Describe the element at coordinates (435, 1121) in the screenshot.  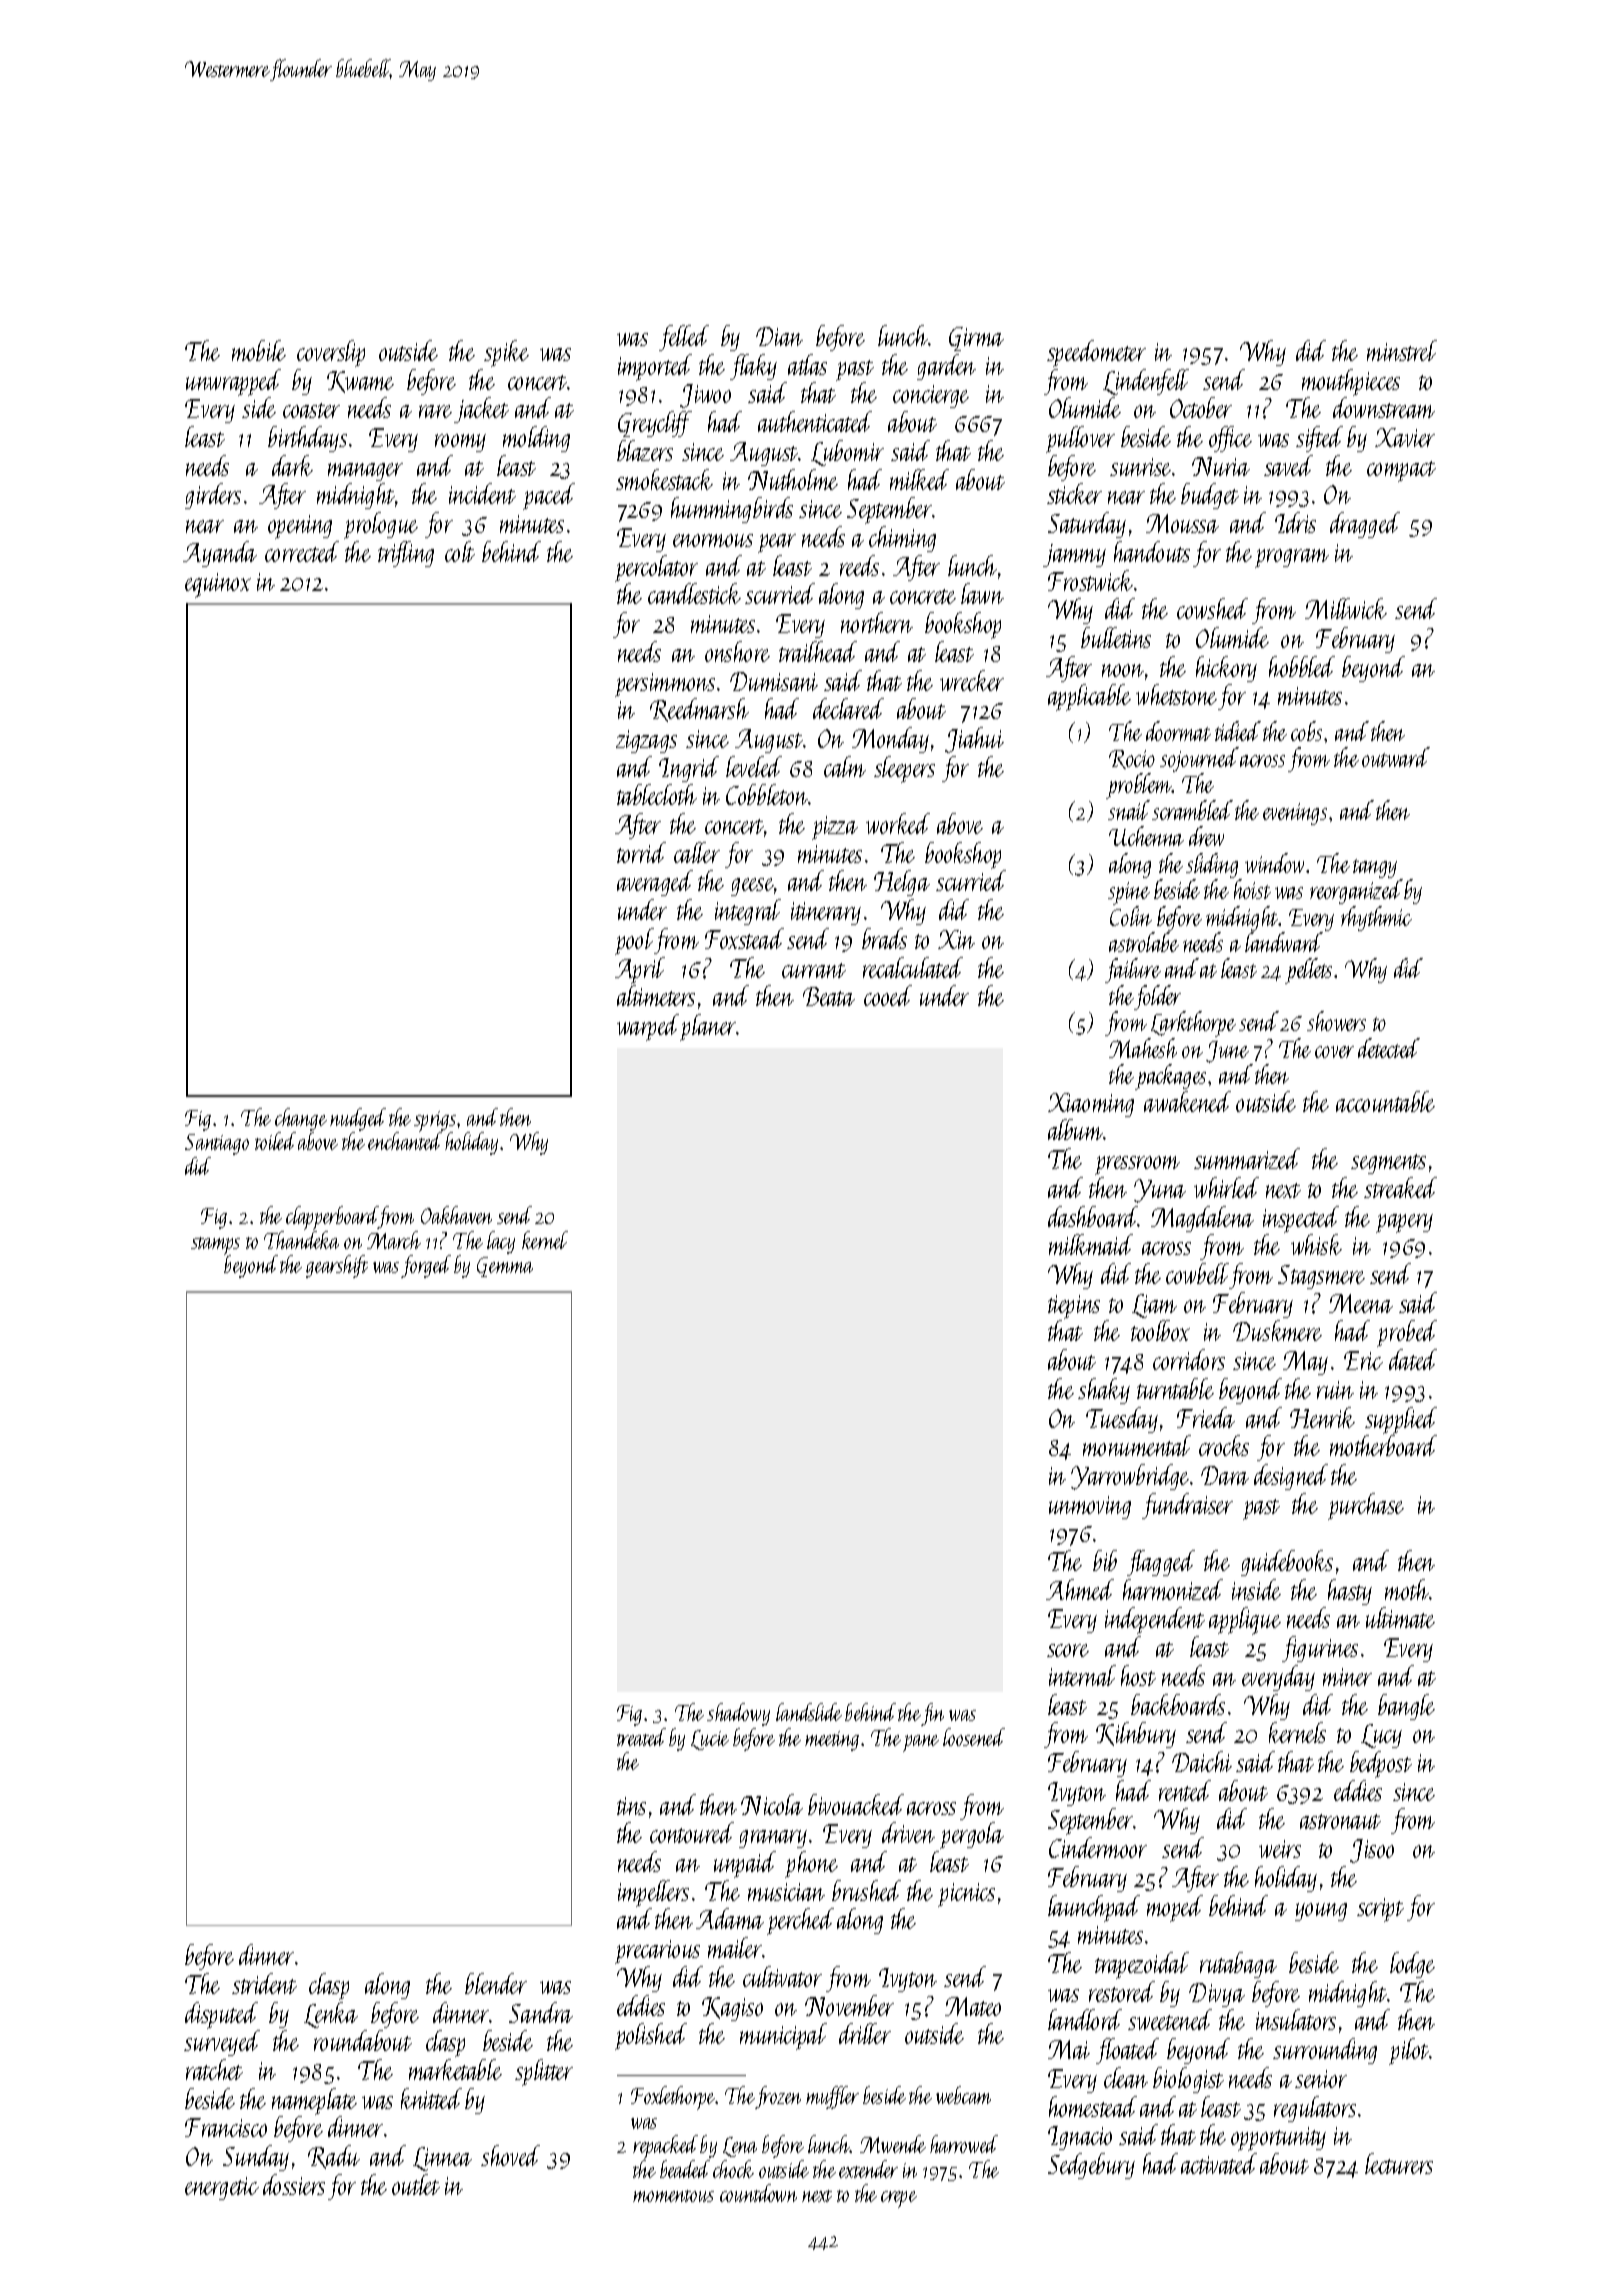
I see `sprigs` at that location.
